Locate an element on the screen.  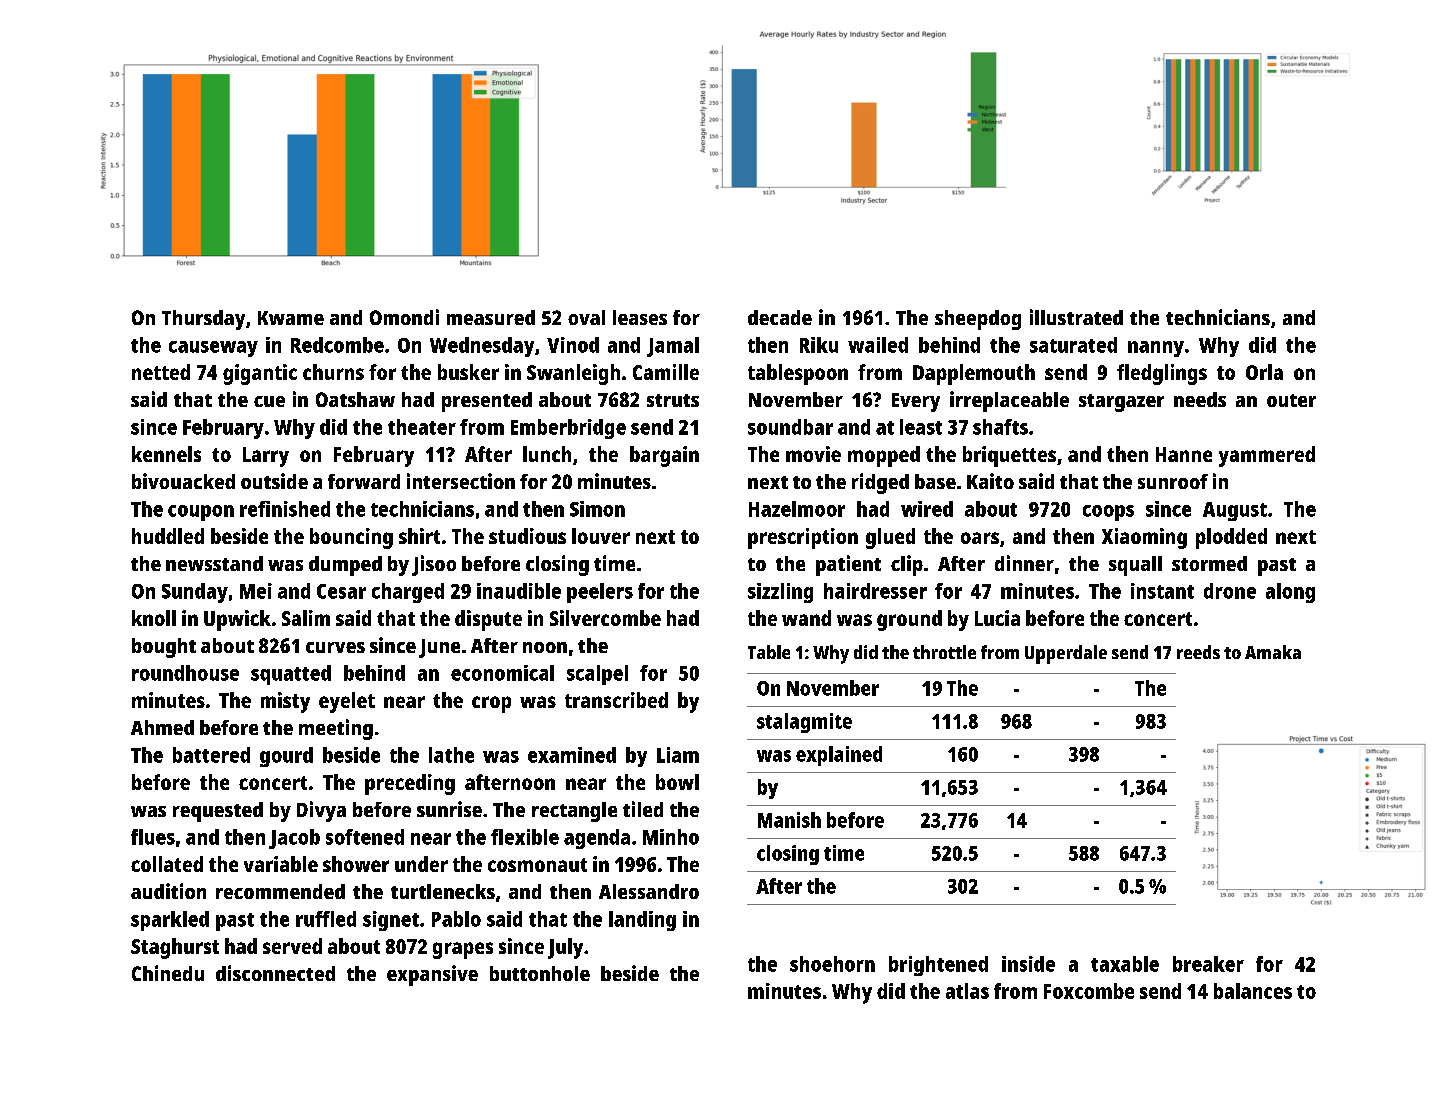
collated is located at coordinates (167, 864).
